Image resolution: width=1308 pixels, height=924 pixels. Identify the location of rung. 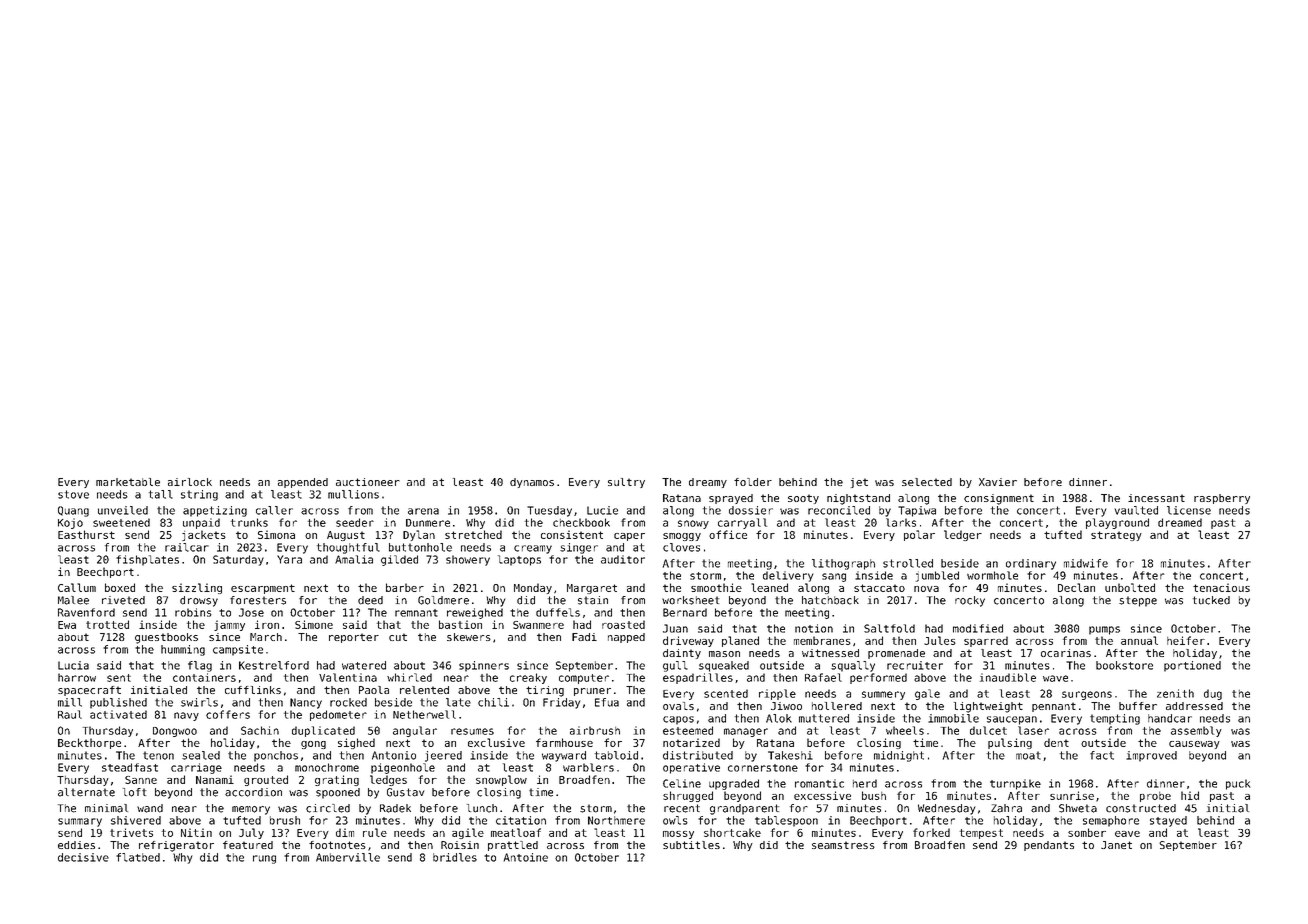
(264, 859).
